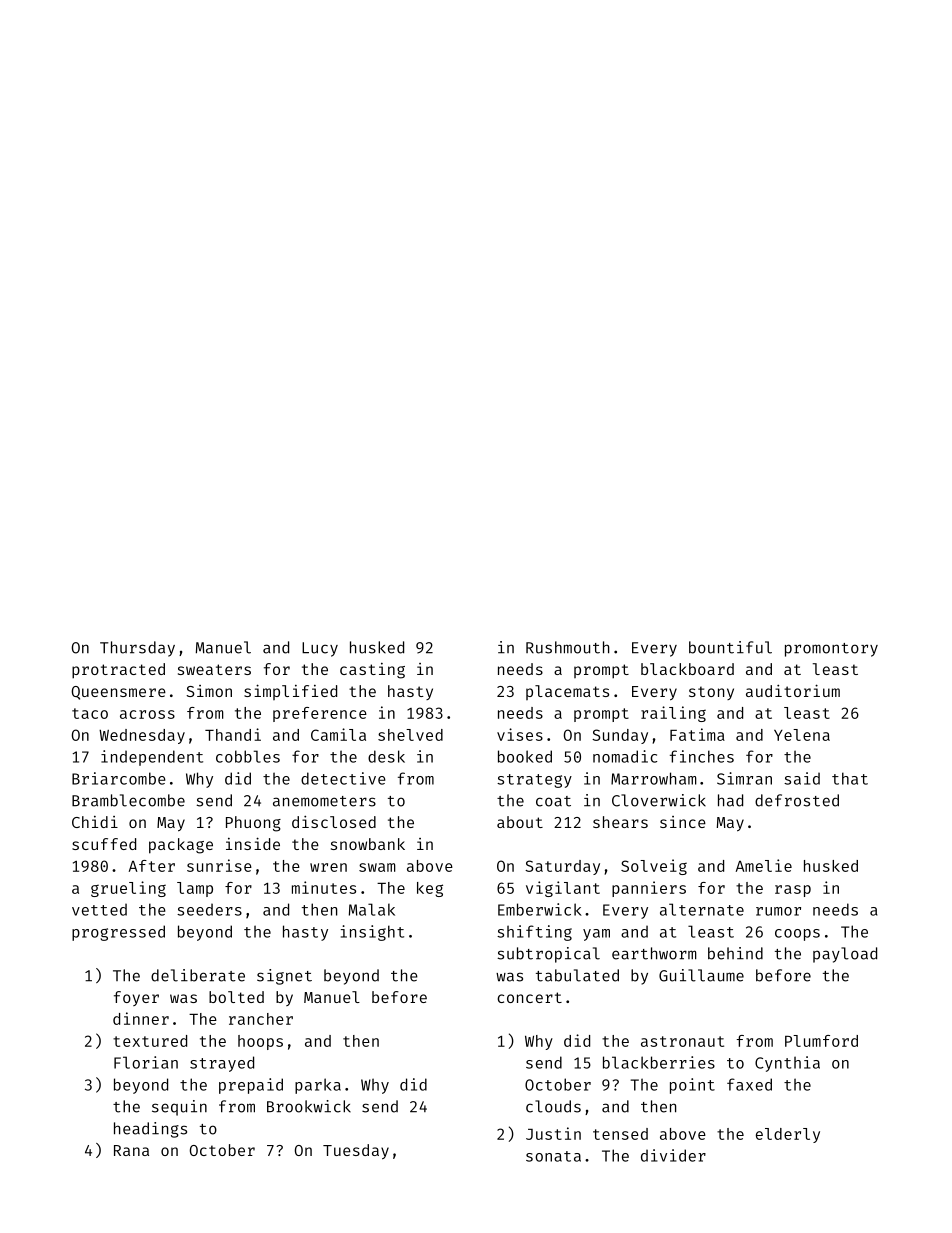  What do you see at coordinates (137, 649) in the screenshot?
I see `Thursday` at bounding box center [137, 649].
